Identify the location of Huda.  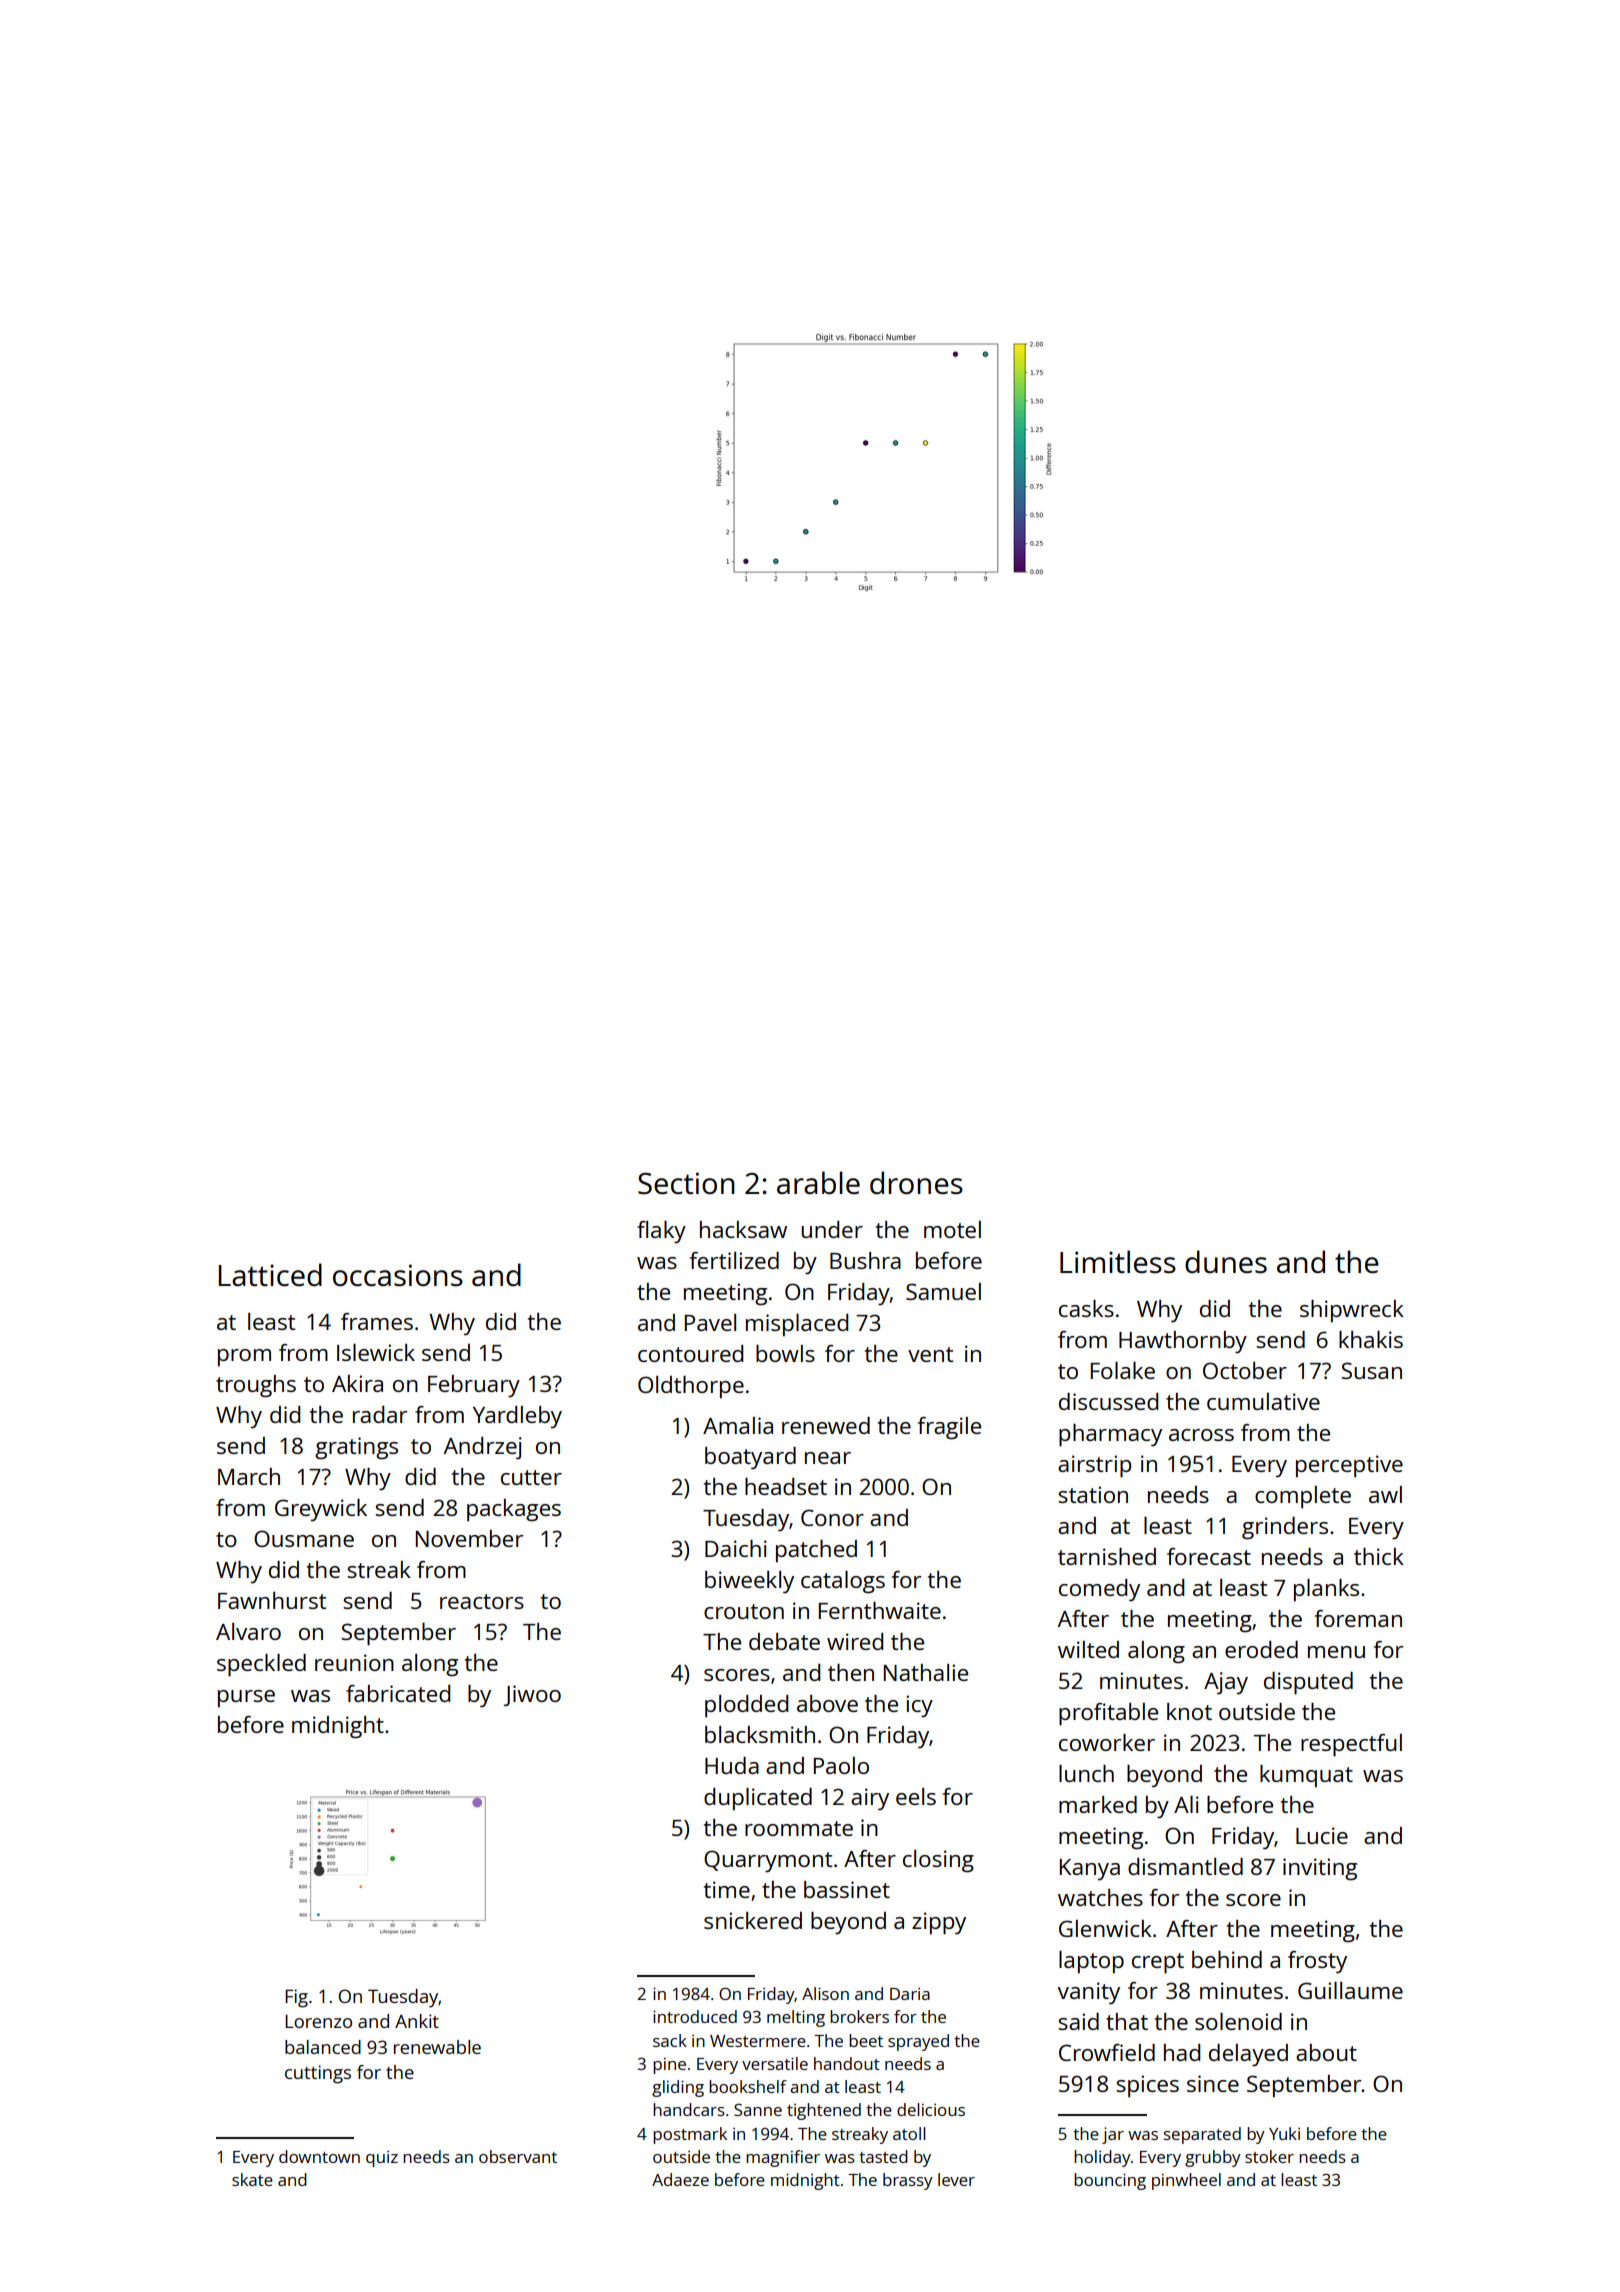
(732, 1765).
